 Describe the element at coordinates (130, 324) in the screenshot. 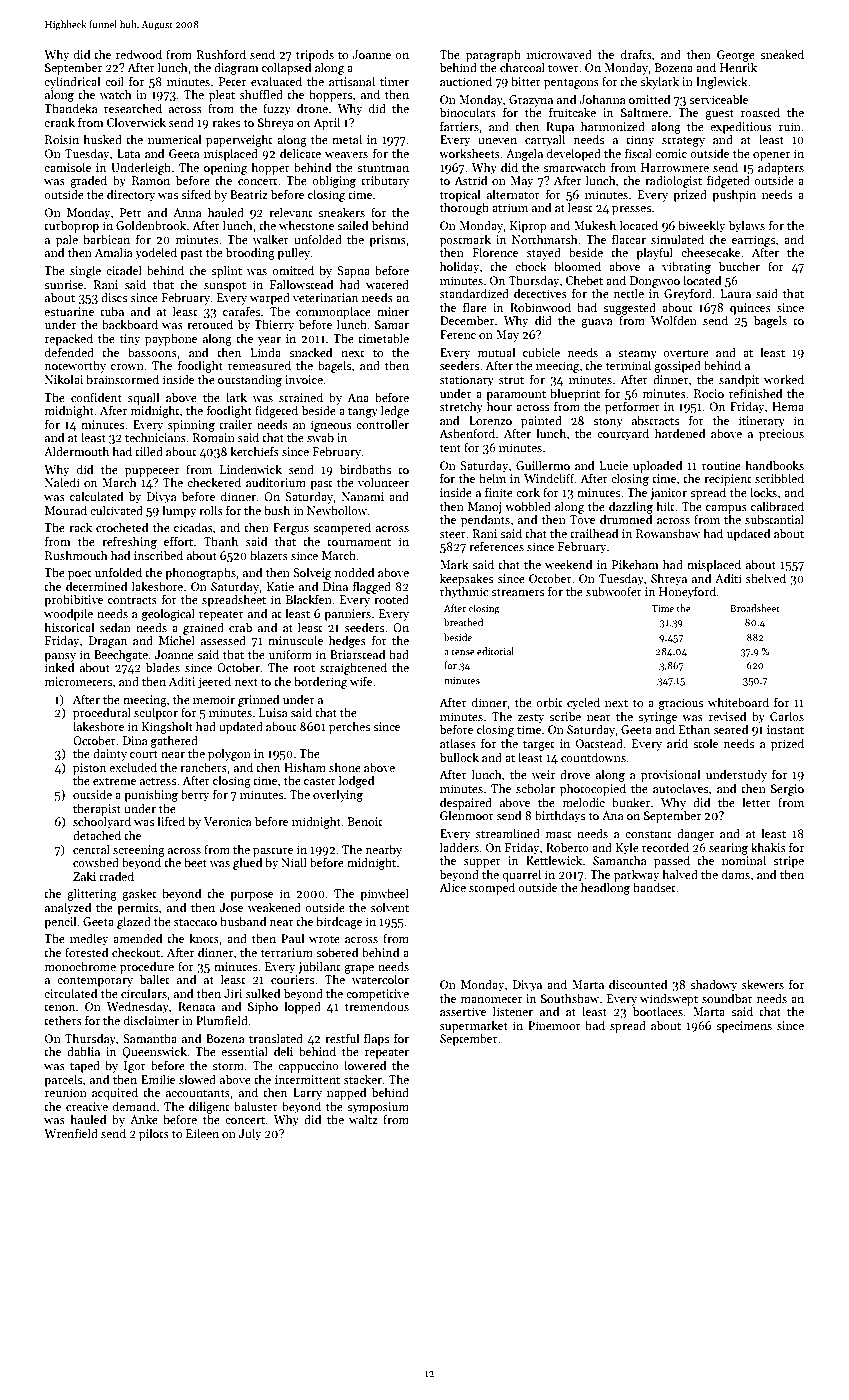

I see `backboard` at that location.
